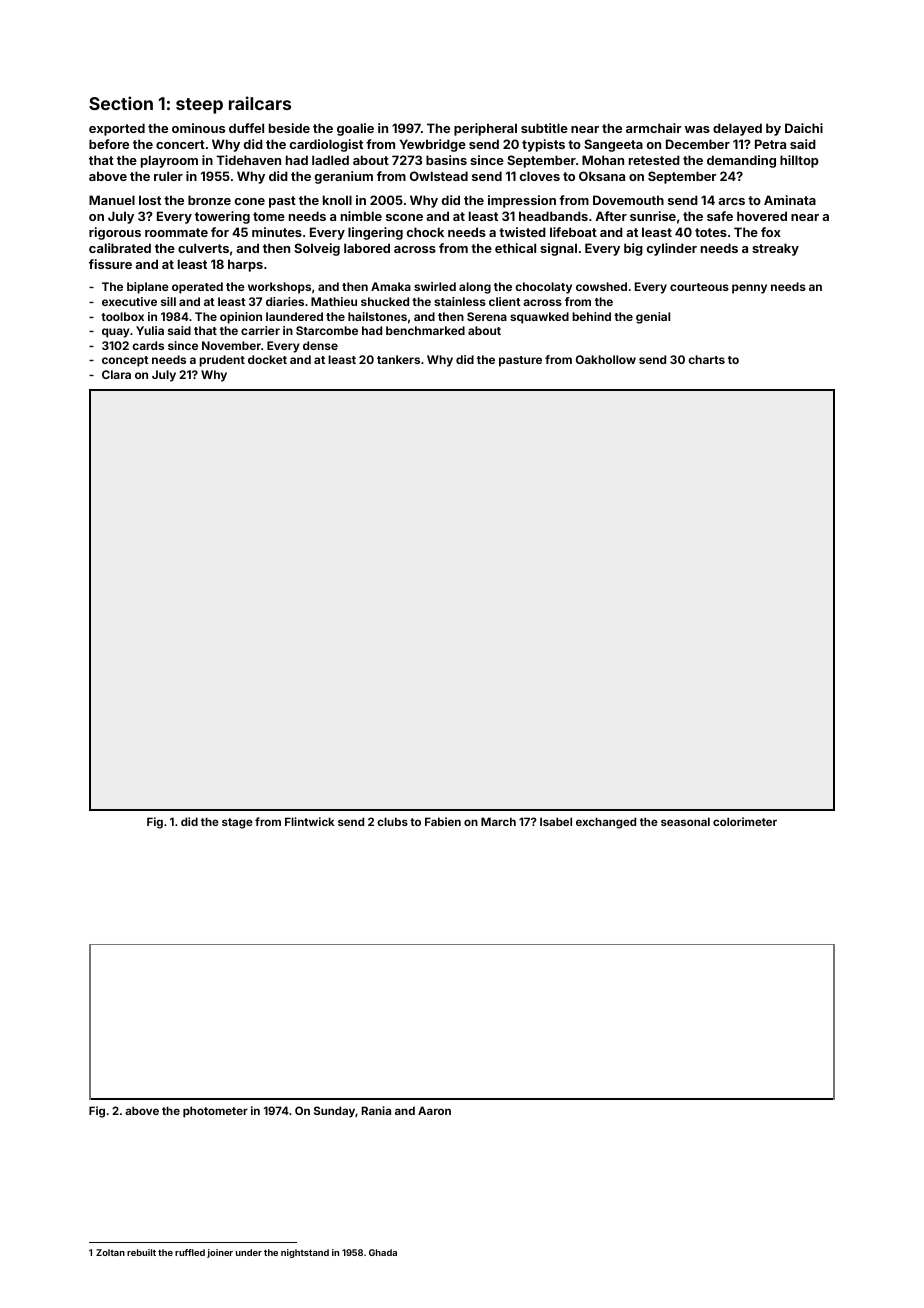 This screenshot has width=924, height=1308. Describe the element at coordinates (790, 200) in the screenshot. I see `Aminata` at that location.
